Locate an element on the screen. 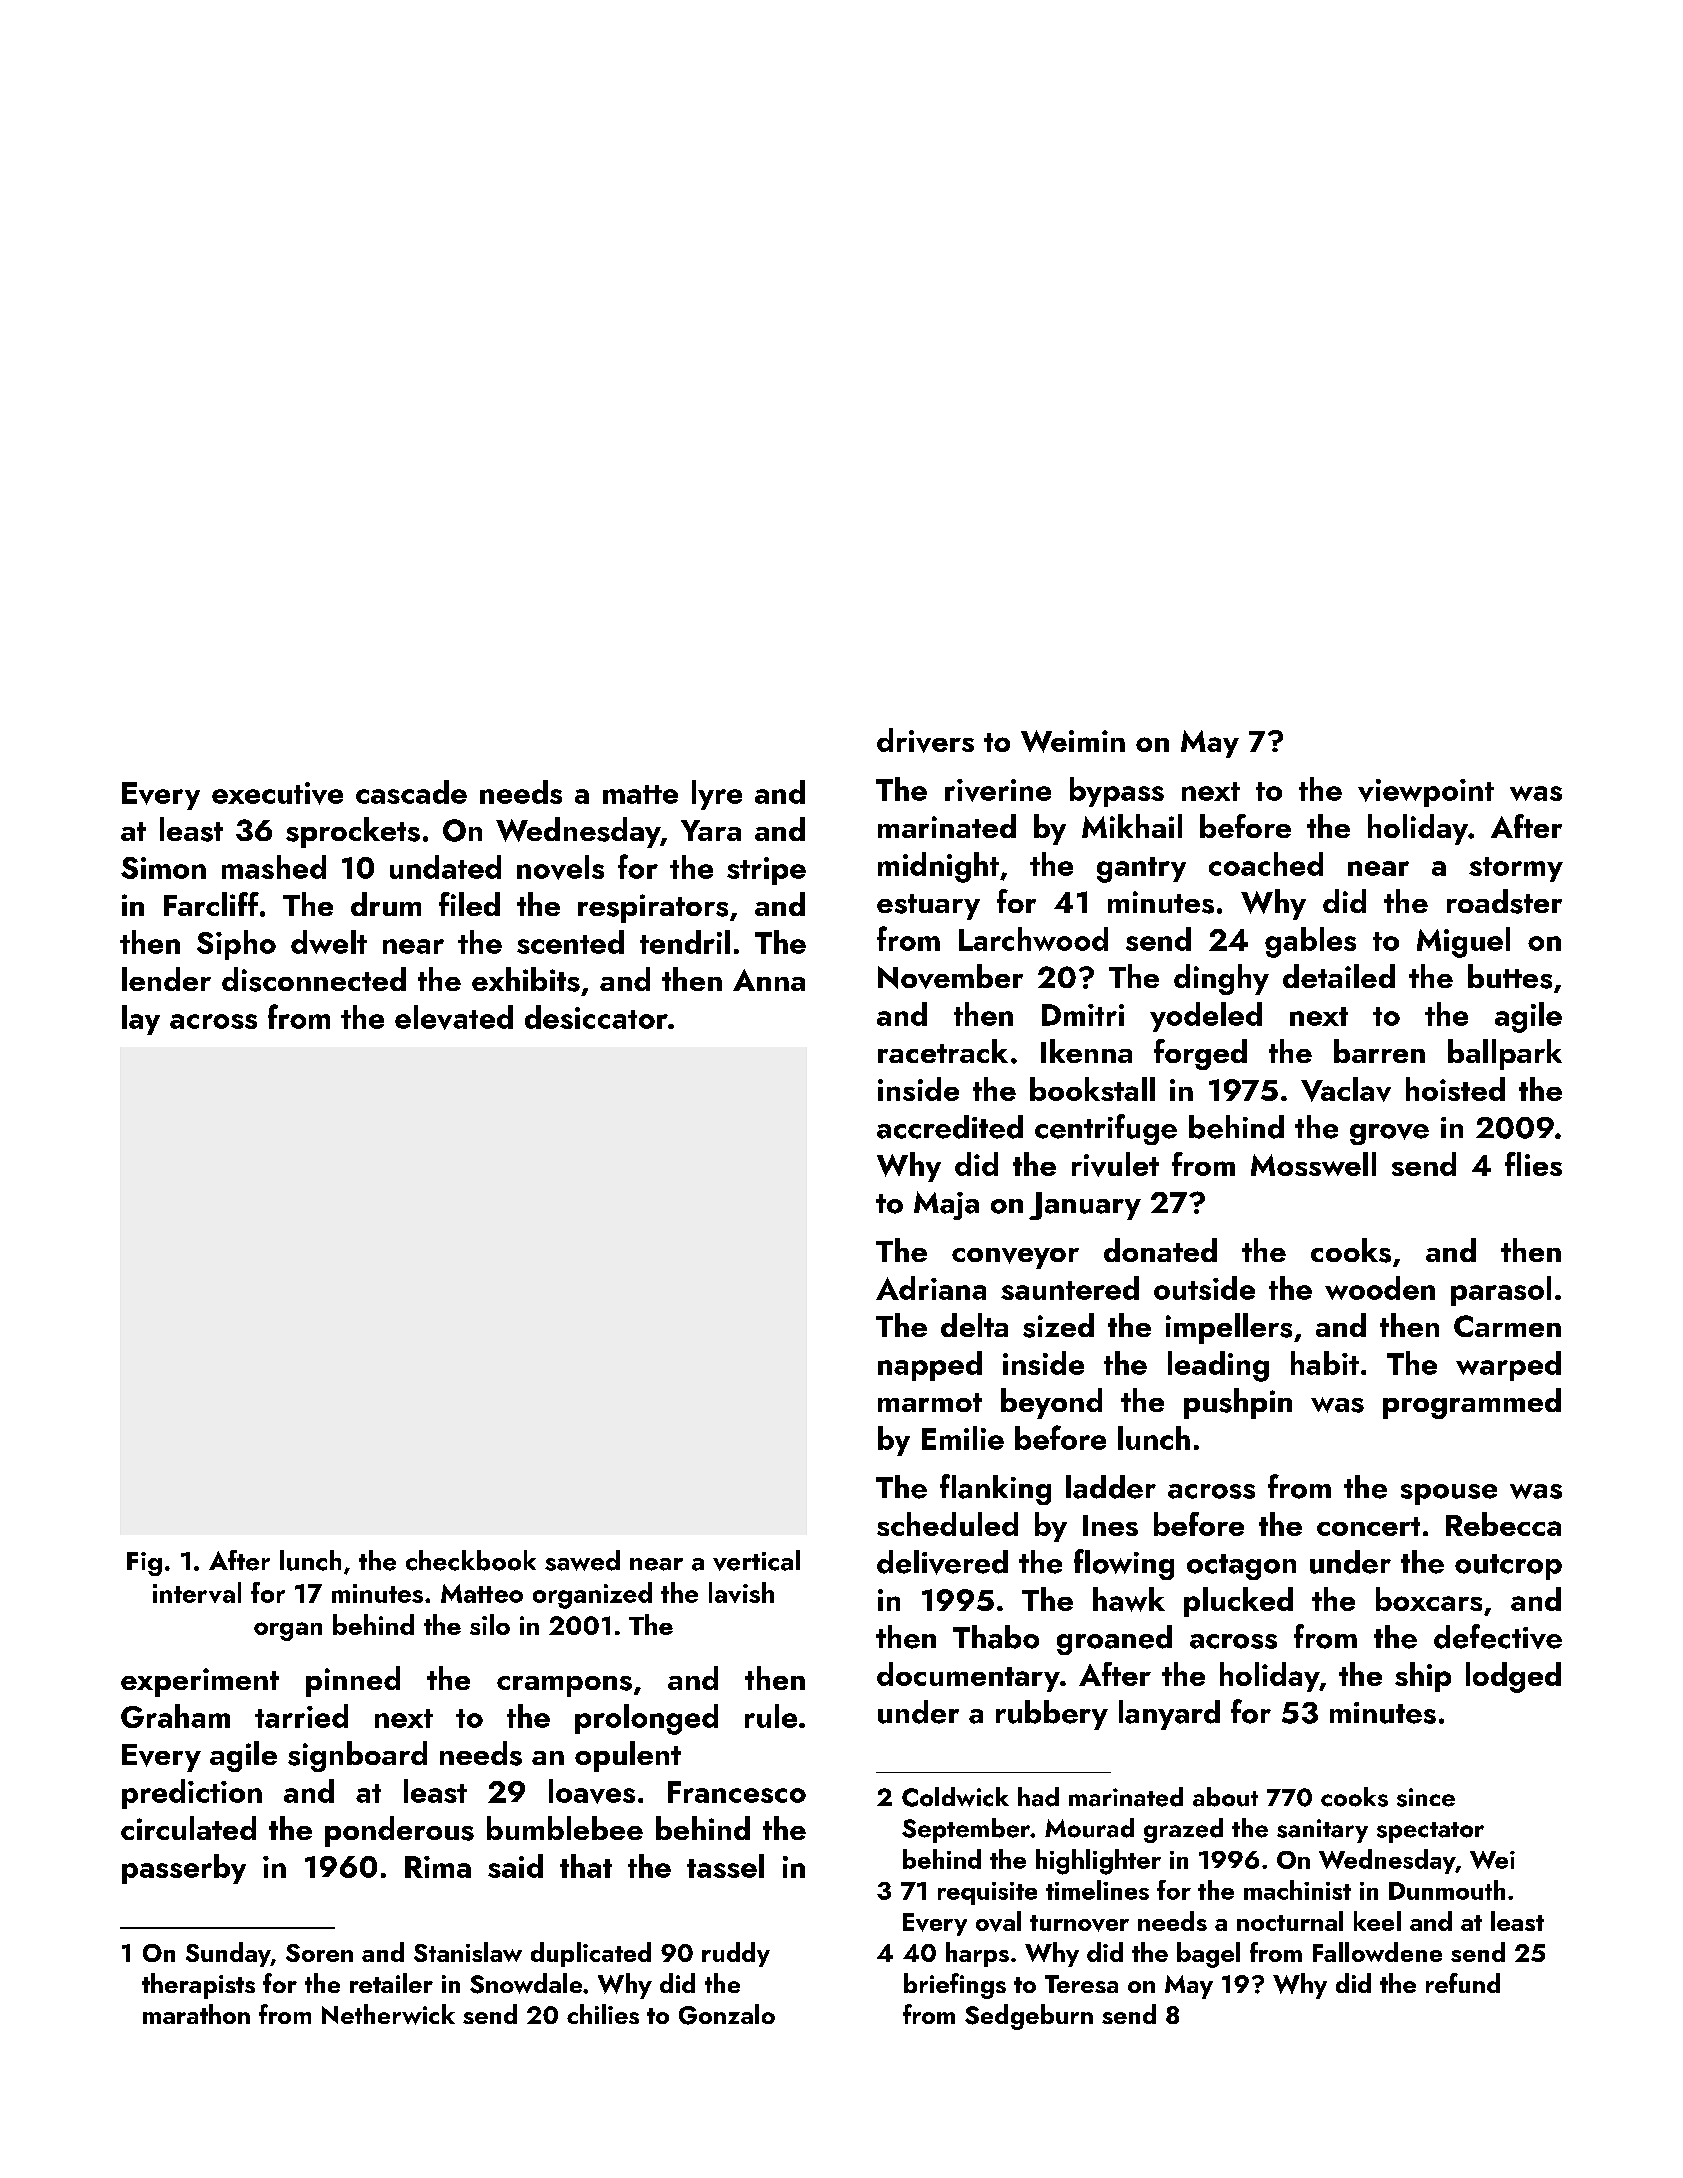 Image resolution: width=1683 pixels, height=2178 pixels. Emilie is located at coordinates (963, 1438).
